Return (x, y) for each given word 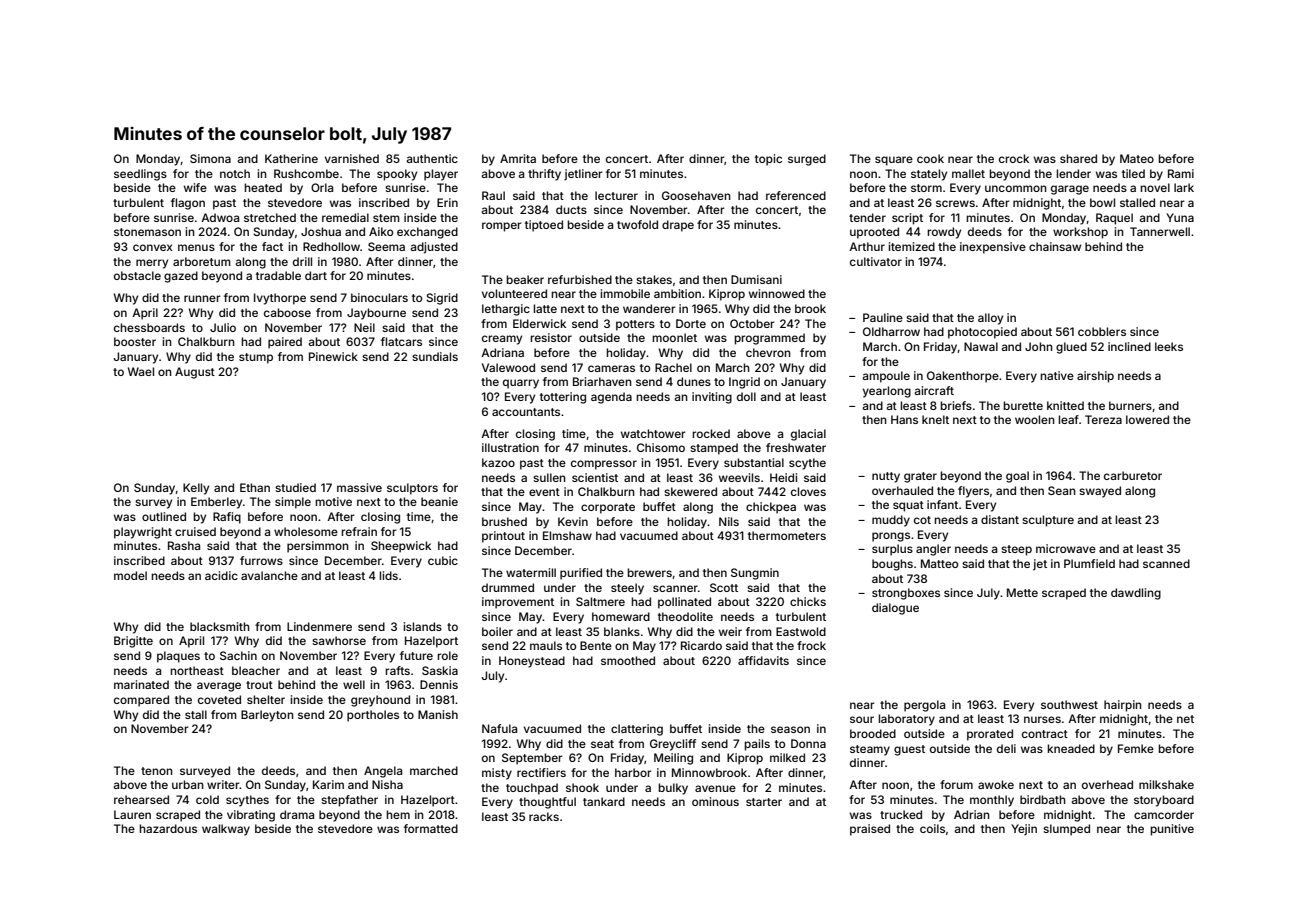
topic (768, 160)
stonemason (147, 232)
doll (746, 396)
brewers (649, 572)
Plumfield (1089, 563)
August (195, 373)
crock (1014, 158)
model (130, 575)
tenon (157, 771)
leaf (1068, 419)
